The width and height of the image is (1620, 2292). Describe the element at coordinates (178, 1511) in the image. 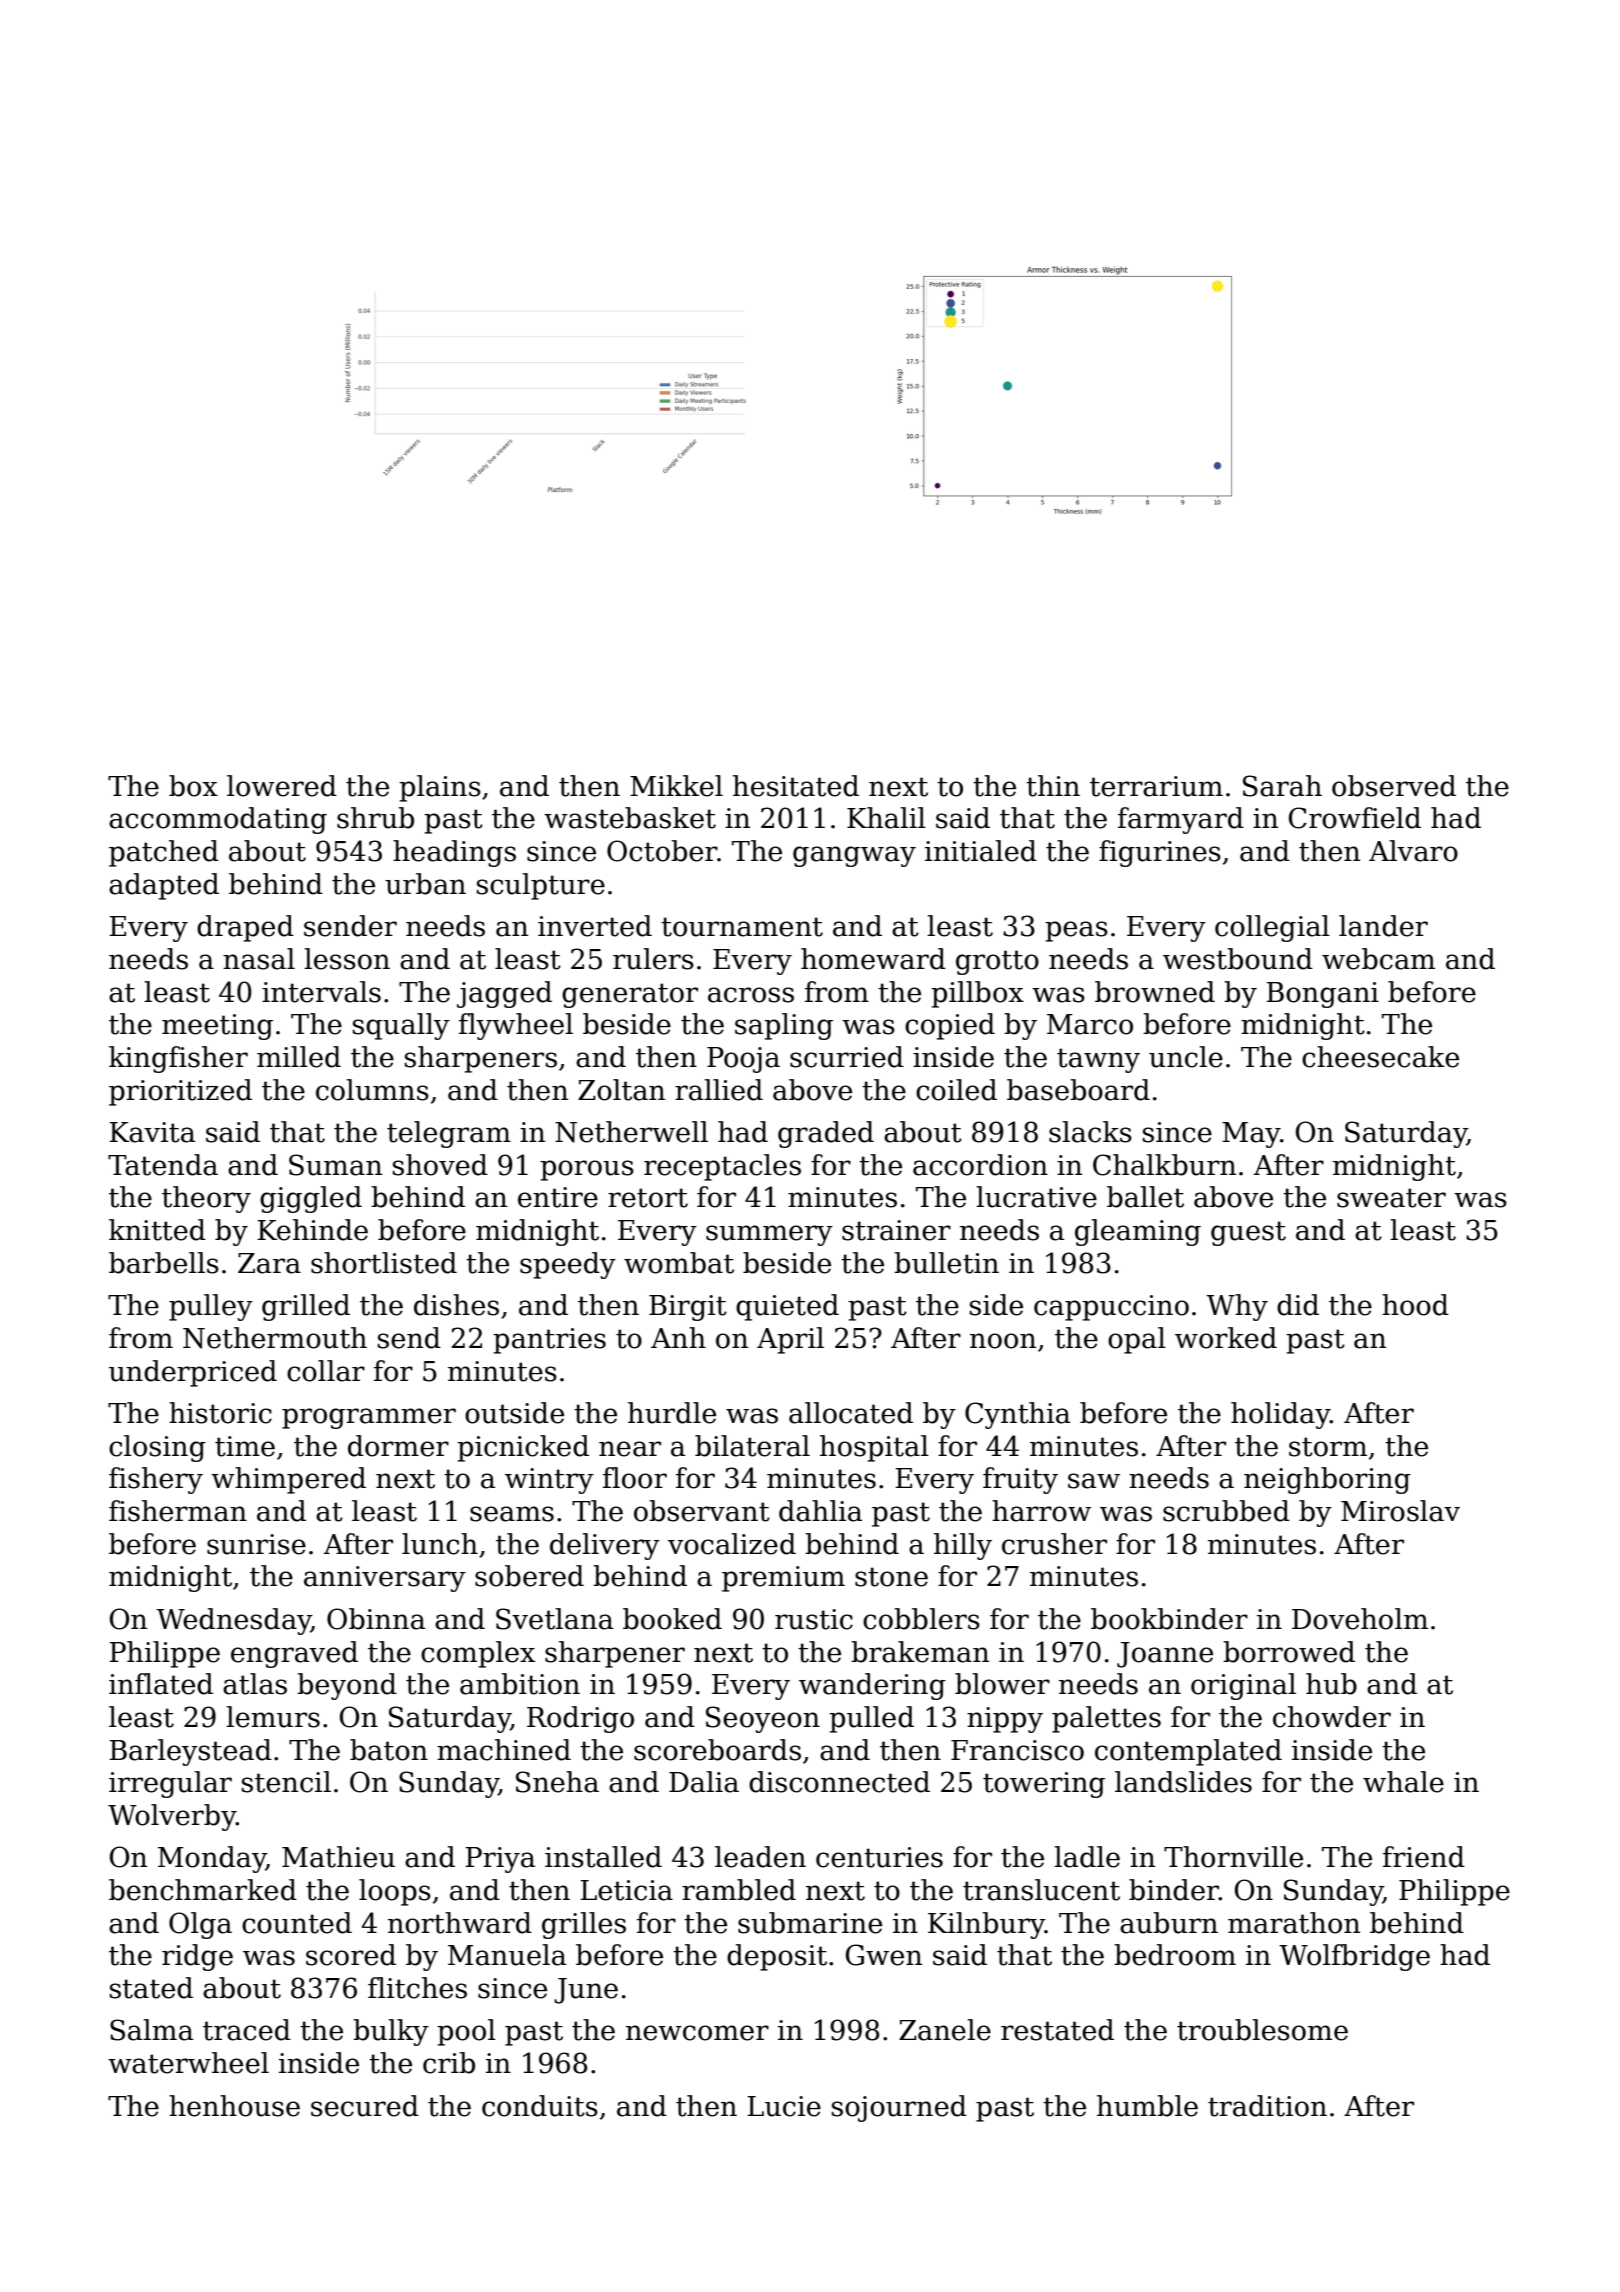

I see `fisherman` at that location.
